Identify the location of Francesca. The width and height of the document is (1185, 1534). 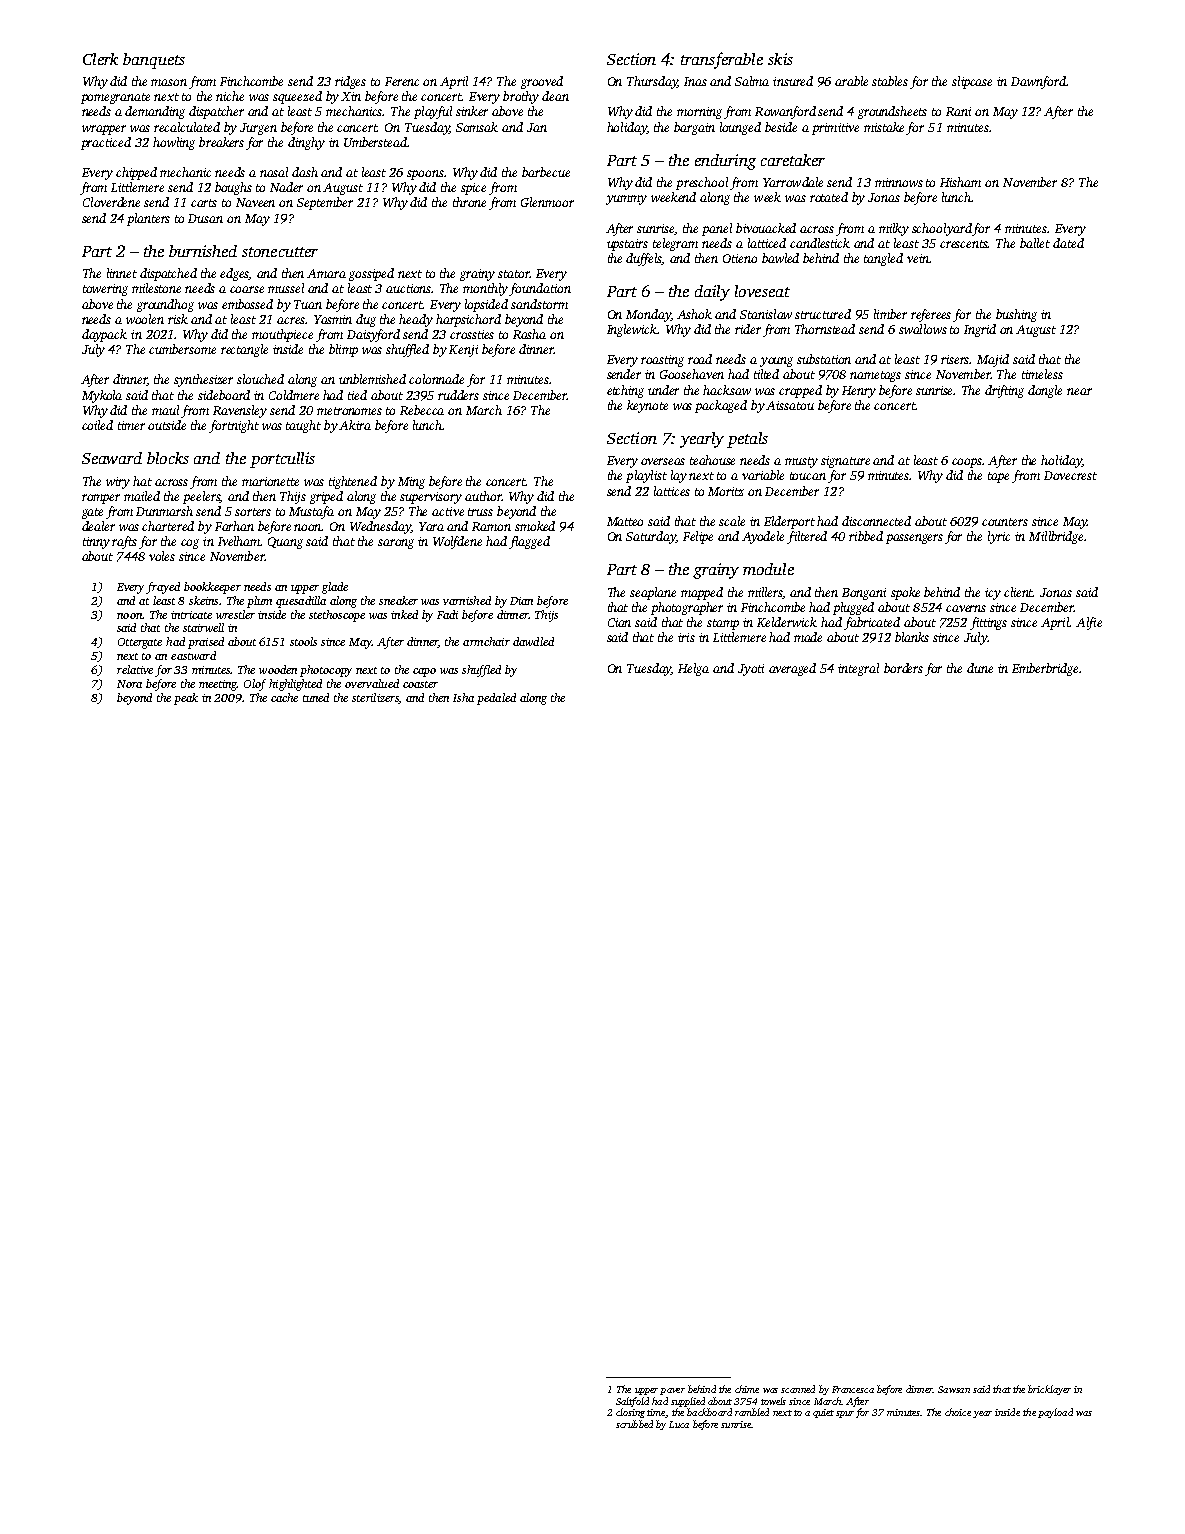
(853, 1389).
